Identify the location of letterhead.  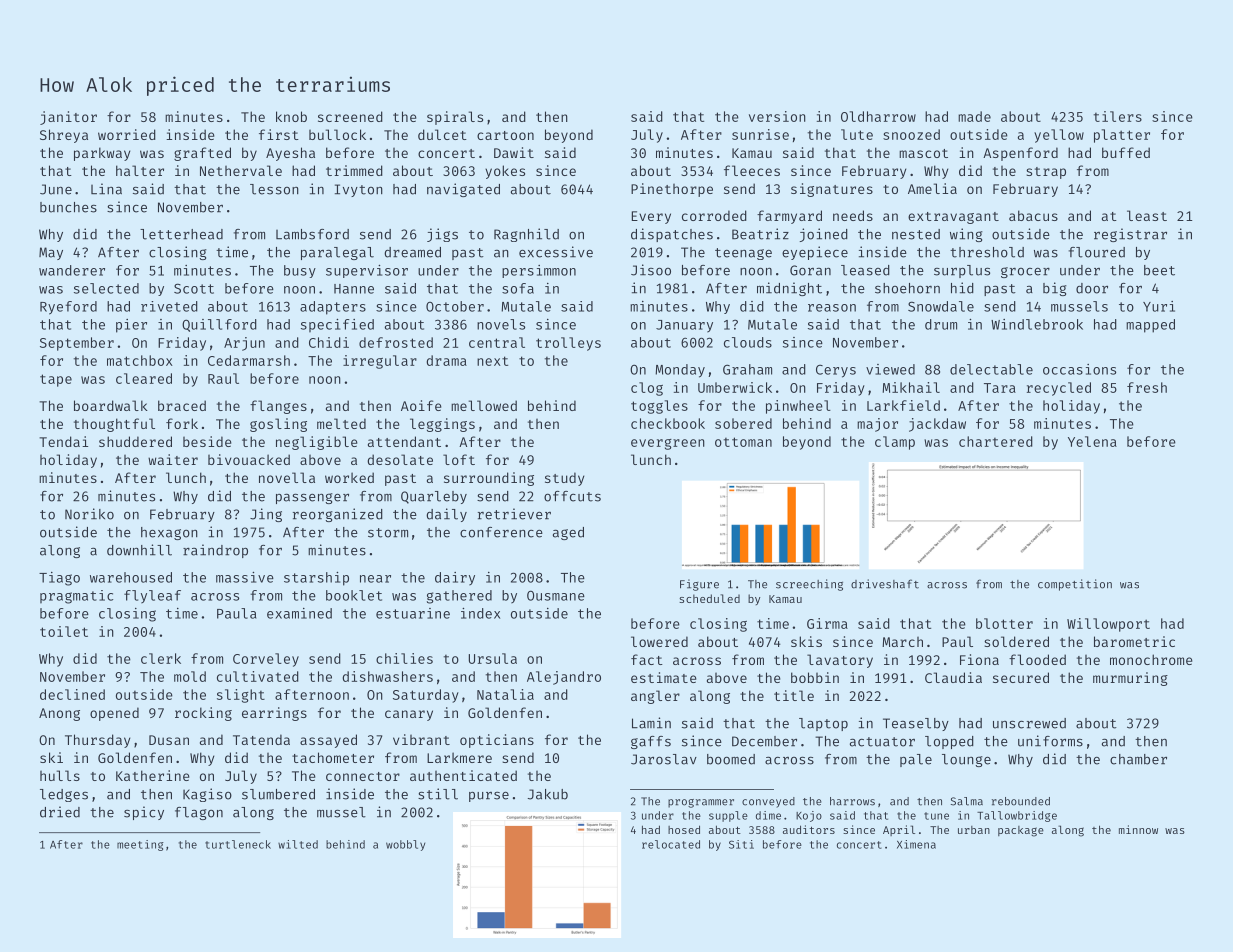
(181, 234).
